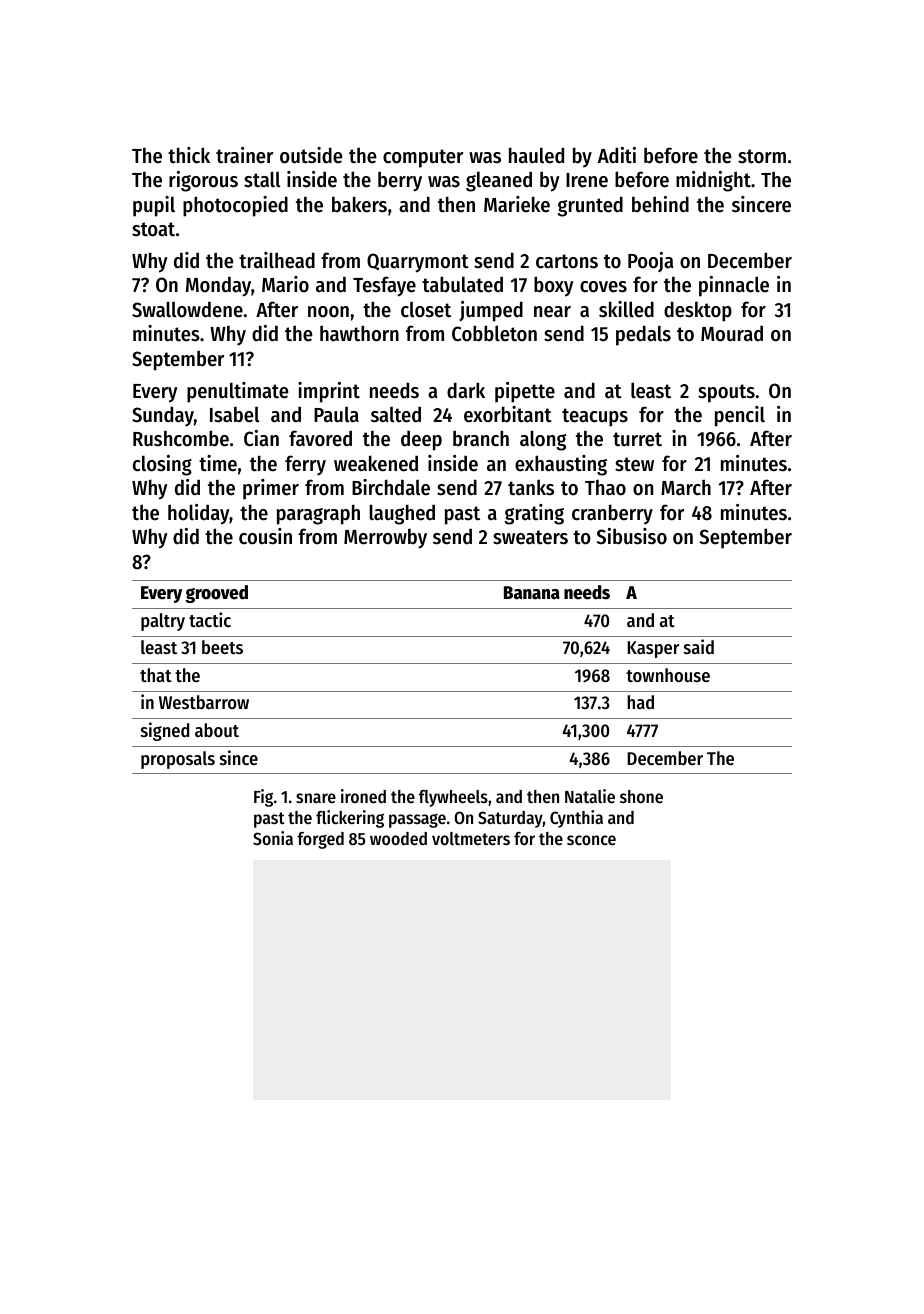  What do you see at coordinates (660, 204) in the image?
I see `behind` at bounding box center [660, 204].
